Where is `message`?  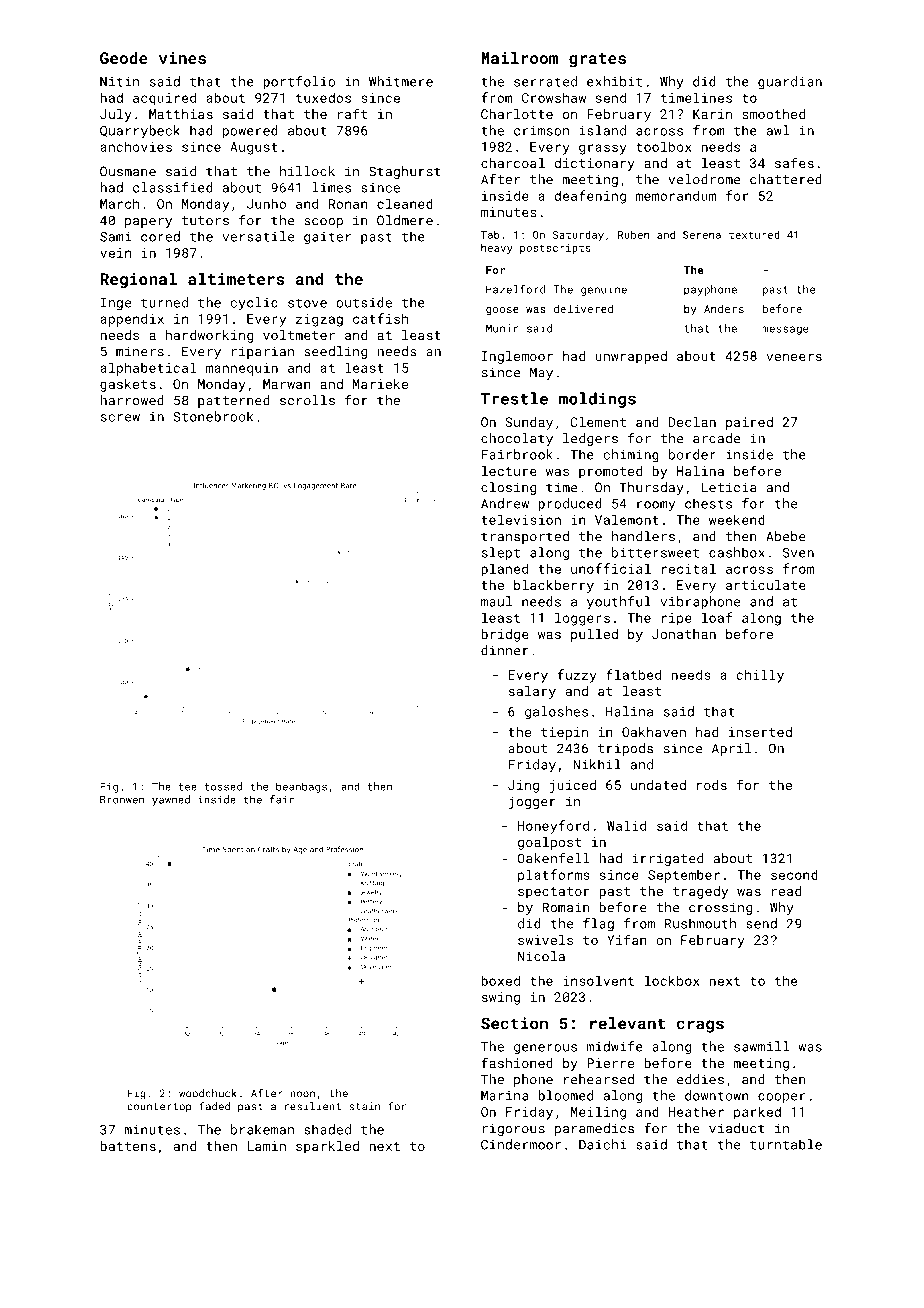
message is located at coordinates (785, 330).
